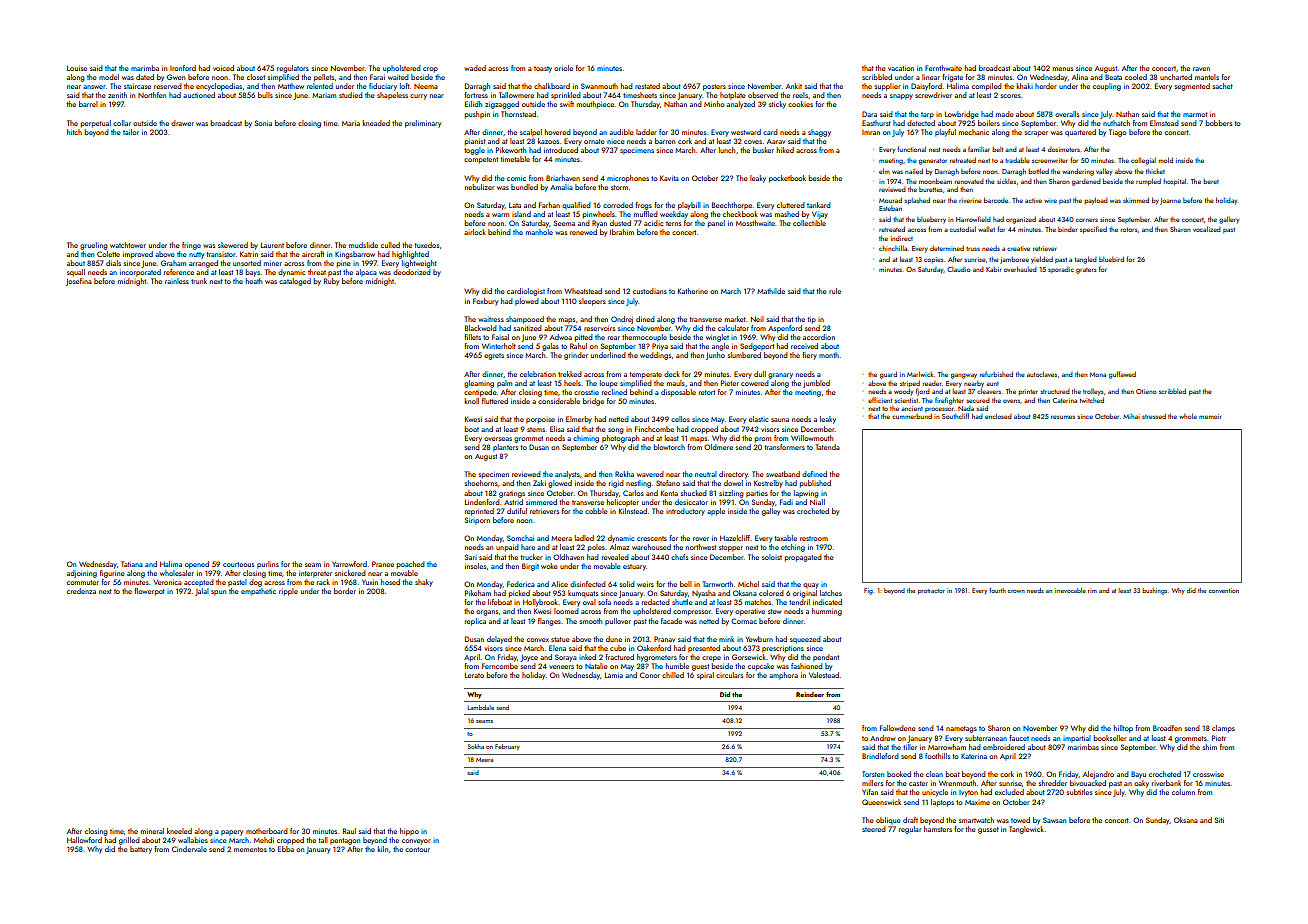 The image size is (1308, 924). I want to click on Andrew, so click(882, 738).
